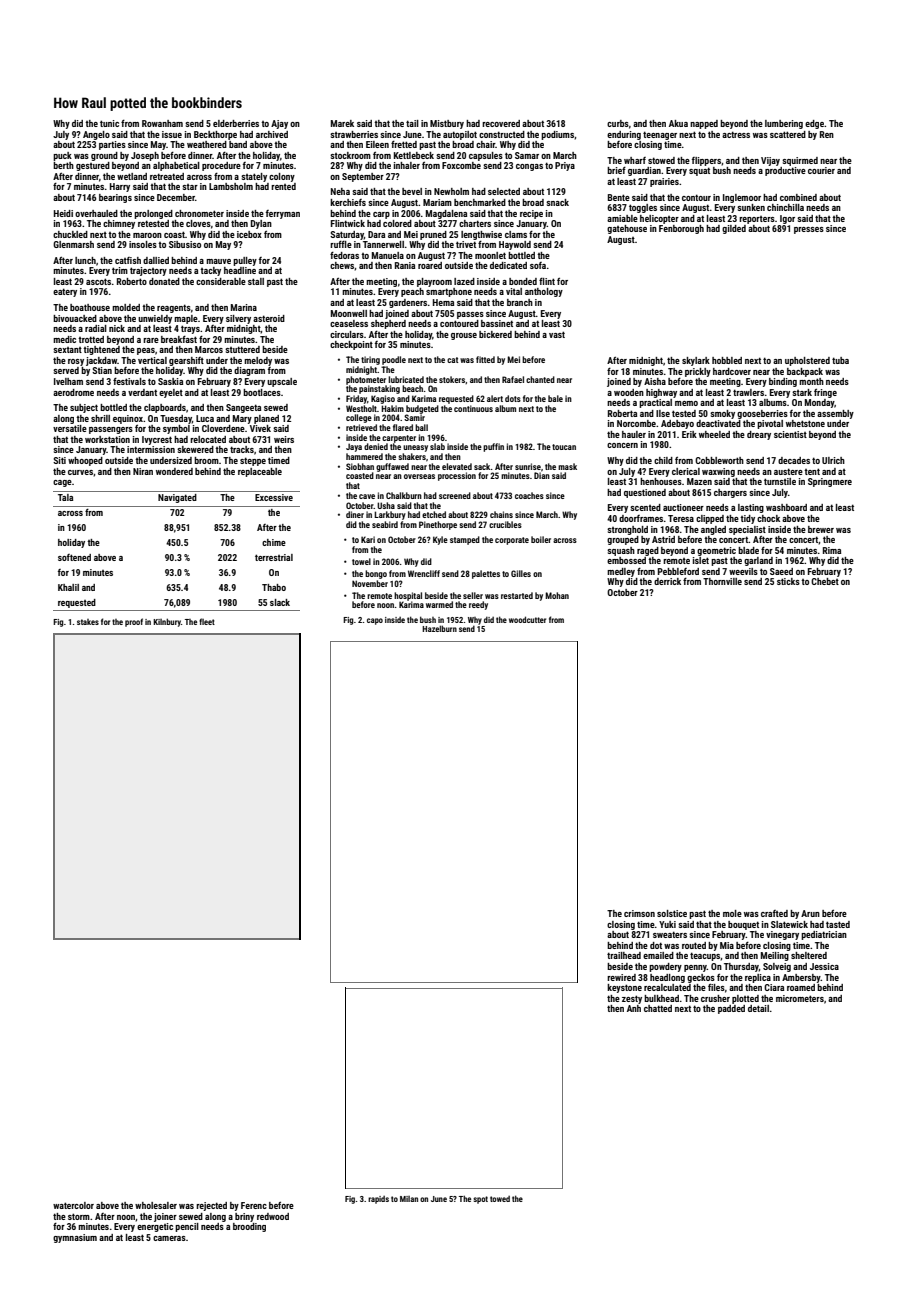  I want to click on wholesaler, so click(156, 1205).
